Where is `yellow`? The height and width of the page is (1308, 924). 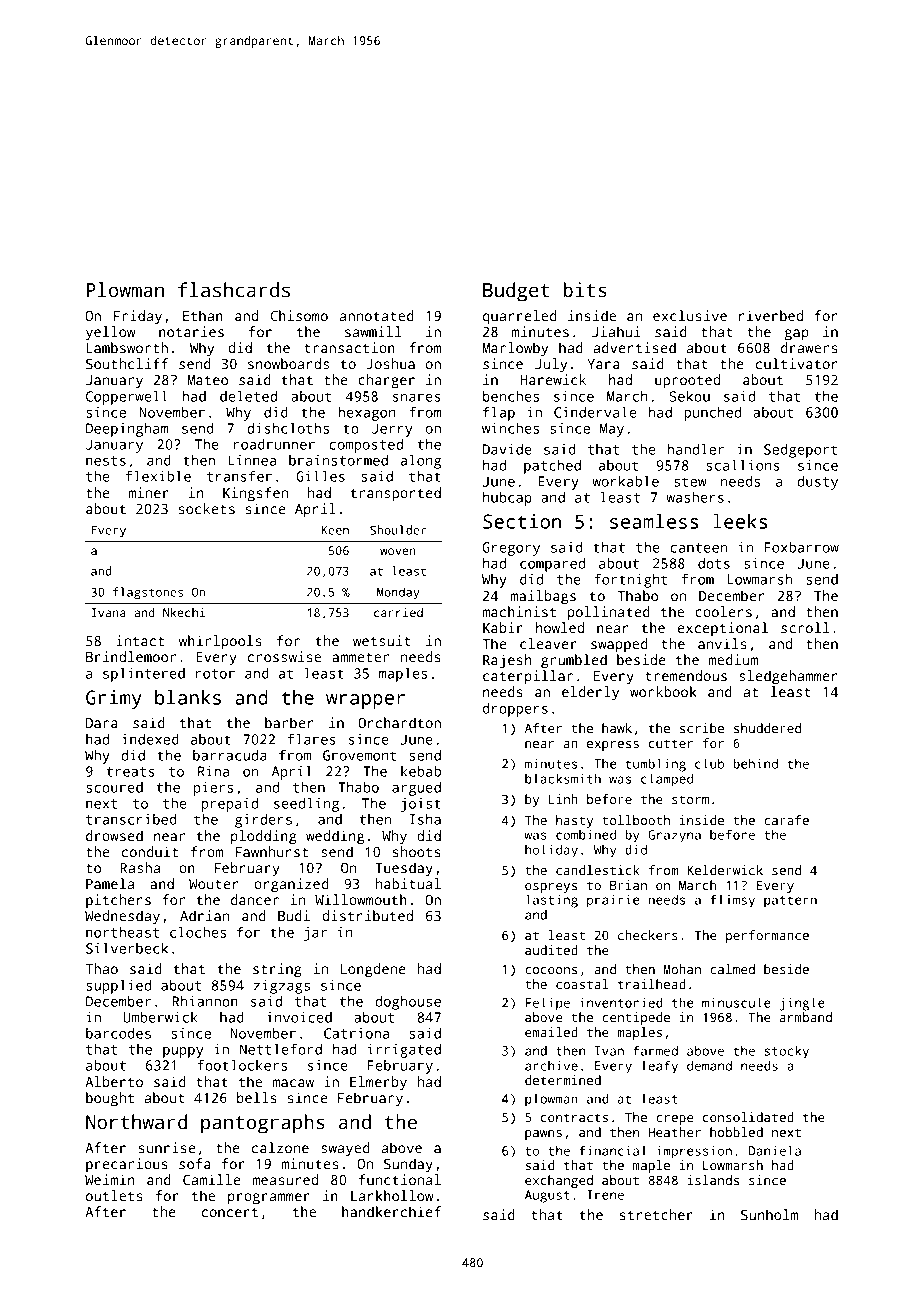
yellow is located at coordinates (110, 333).
